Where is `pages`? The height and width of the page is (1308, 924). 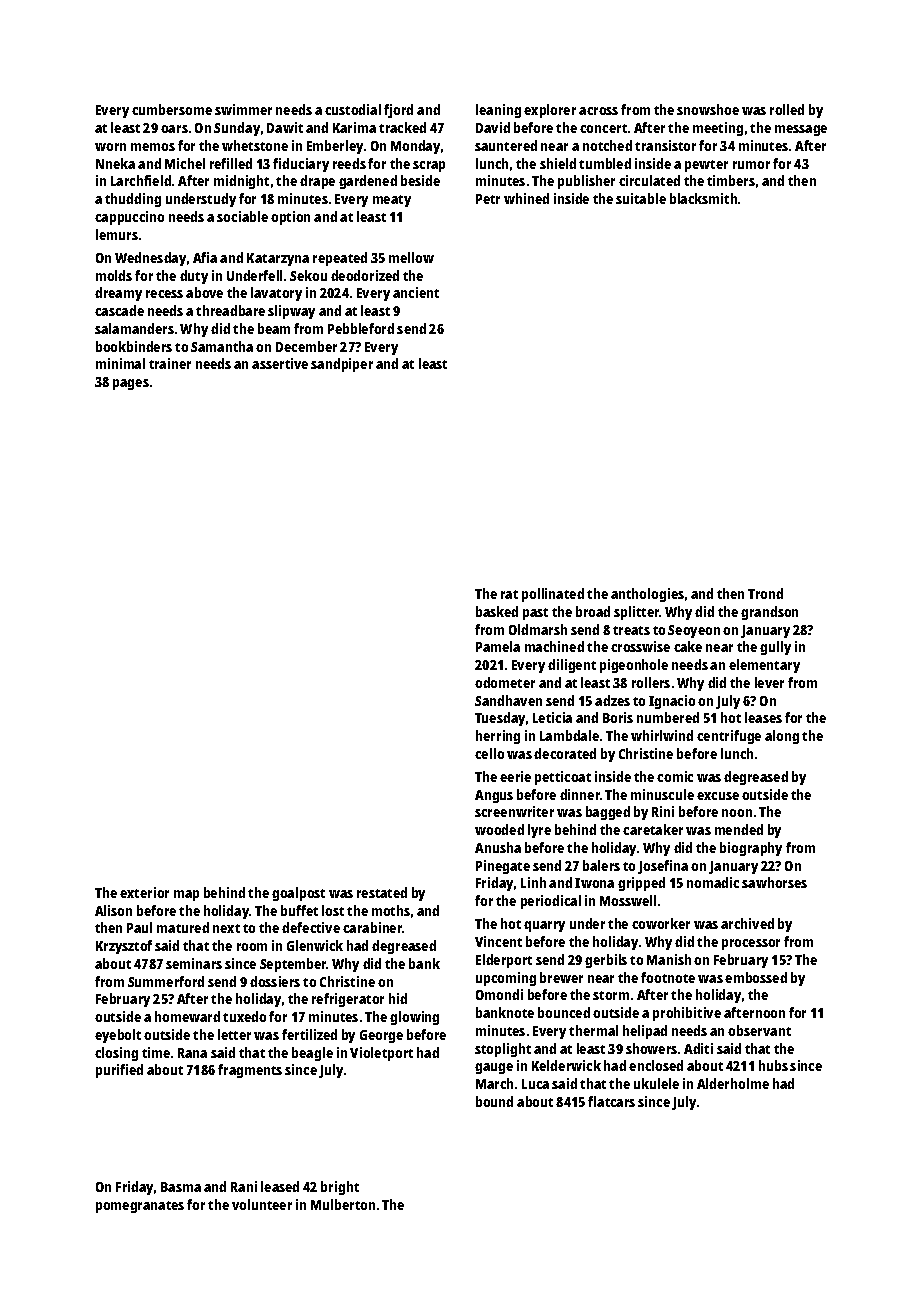
pages is located at coordinates (131, 384).
